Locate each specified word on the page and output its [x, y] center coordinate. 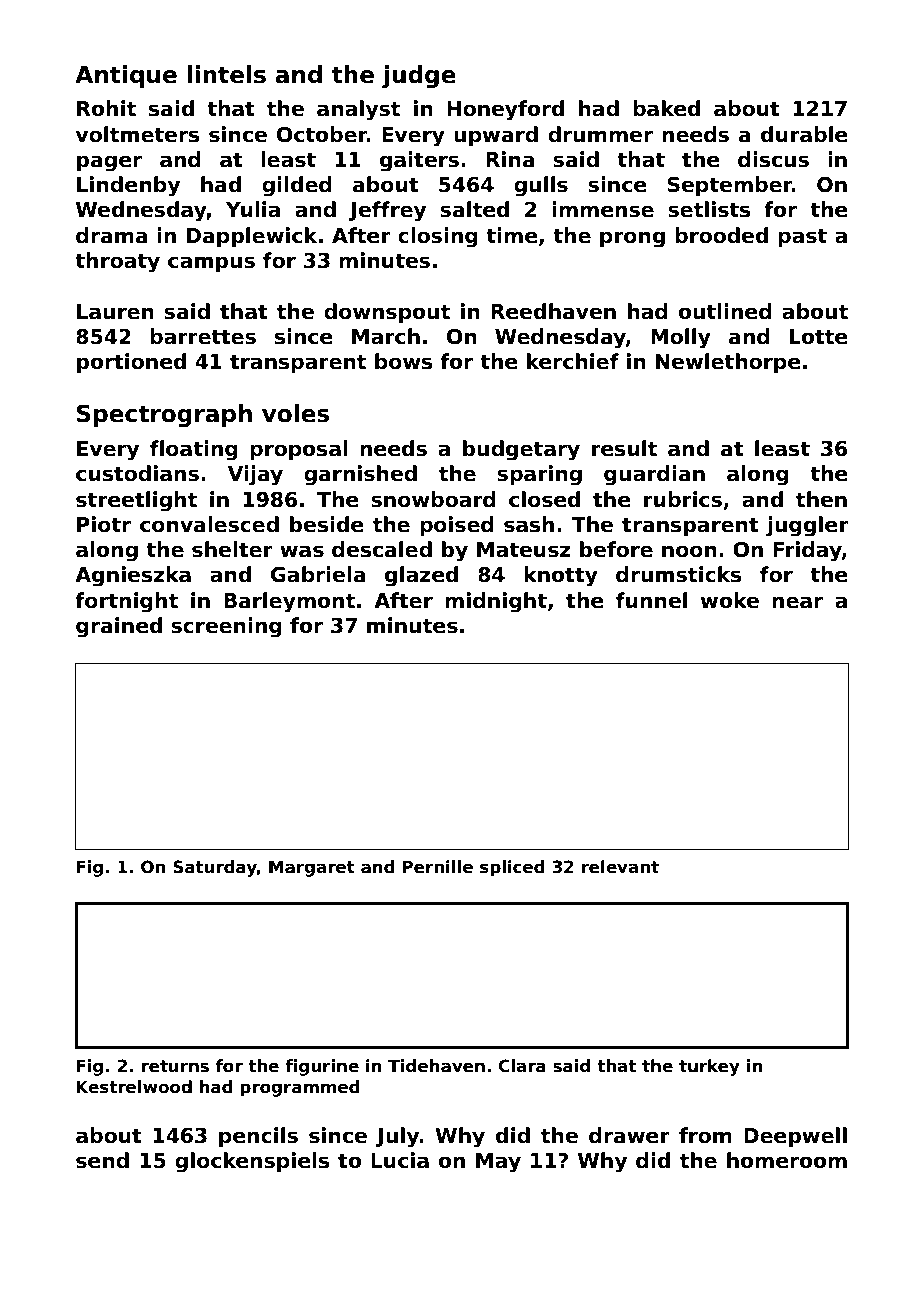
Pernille [438, 867]
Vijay [255, 475]
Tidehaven [436, 1066]
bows [403, 361]
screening [226, 627]
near [797, 602]
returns [175, 1066]
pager [109, 163]
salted [474, 209]
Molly [681, 338]
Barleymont [289, 602]
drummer [600, 134]
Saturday [215, 868]
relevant [620, 867]
